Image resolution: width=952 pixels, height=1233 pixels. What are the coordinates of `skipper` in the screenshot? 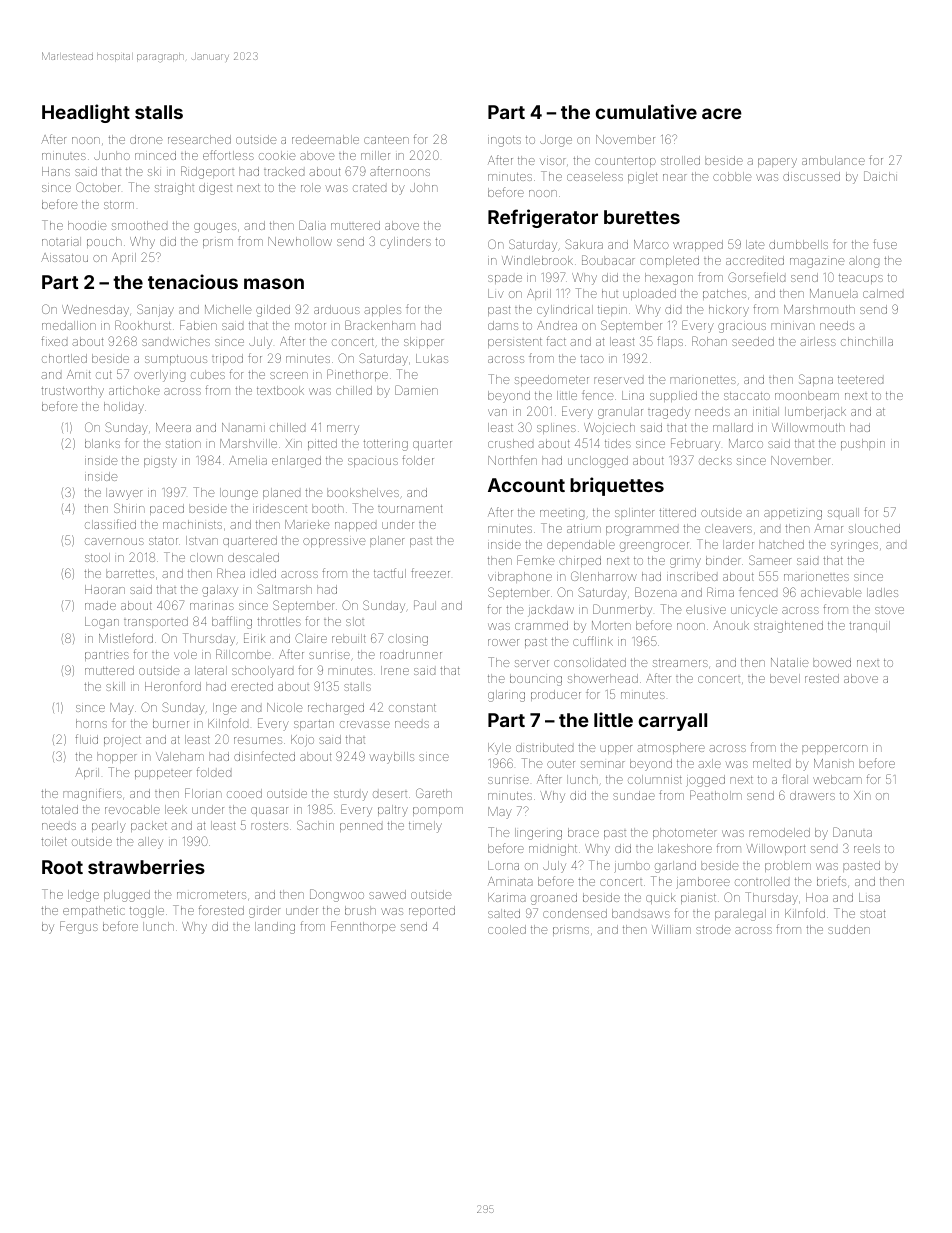 It's located at (424, 342).
